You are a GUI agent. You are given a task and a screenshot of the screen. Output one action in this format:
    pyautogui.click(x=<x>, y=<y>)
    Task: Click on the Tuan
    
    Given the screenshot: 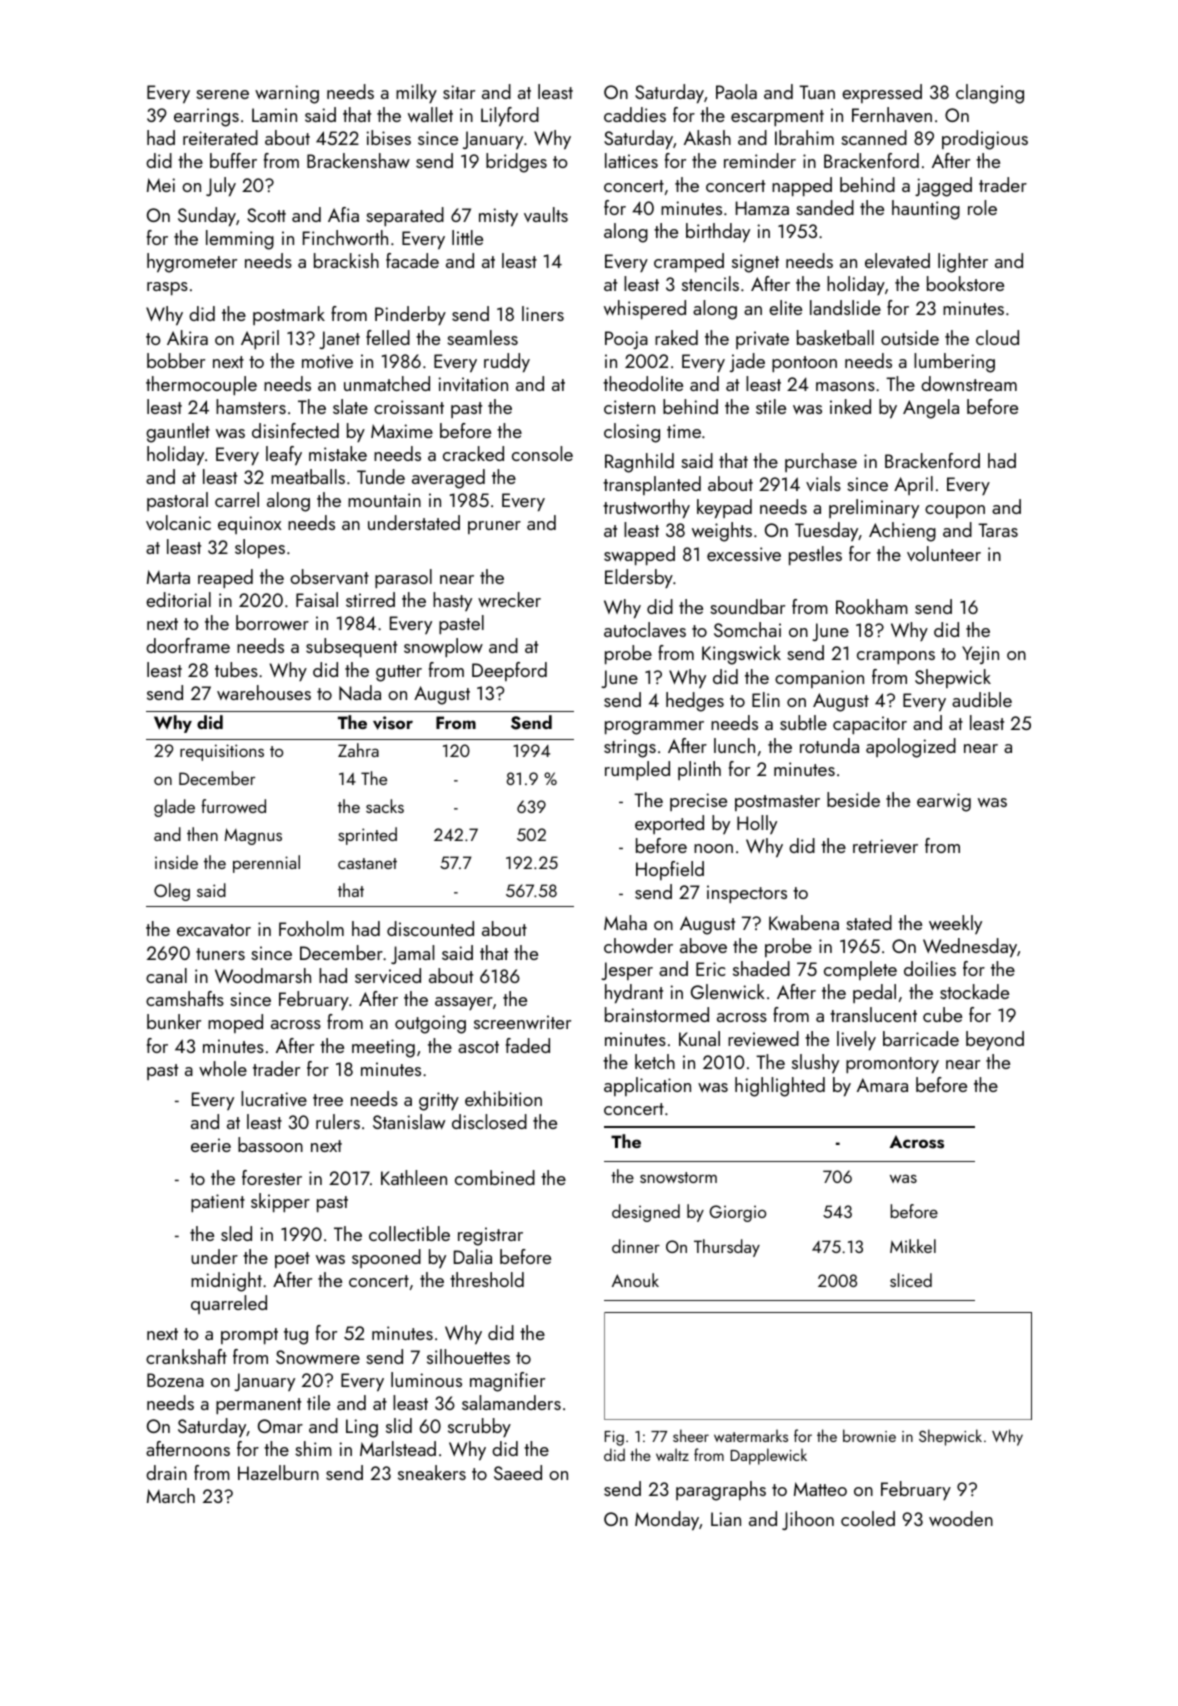 What is the action you would take?
    pyautogui.click(x=817, y=92)
